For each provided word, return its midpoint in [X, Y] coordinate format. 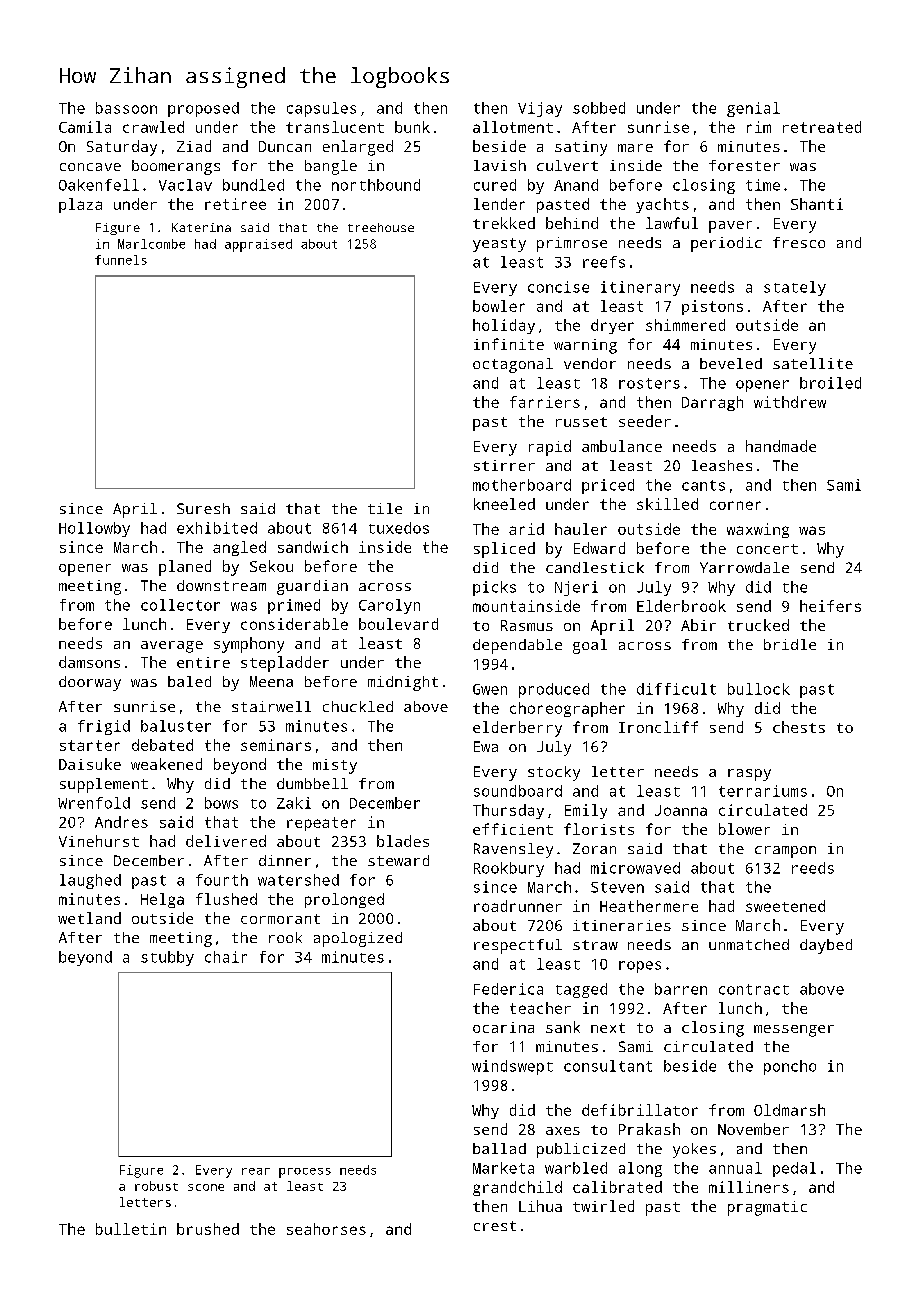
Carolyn [389, 606]
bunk [412, 127]
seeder [645, 421]
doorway [90, 683]
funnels [121, 260]
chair [226, 957]
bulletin [131, 1229]
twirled [603, 1206]
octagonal [513, 365]
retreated [822, 127]
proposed [203, 109]
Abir [698, 625]
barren [681, 989]
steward [398, 860]
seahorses [326, 1229]
